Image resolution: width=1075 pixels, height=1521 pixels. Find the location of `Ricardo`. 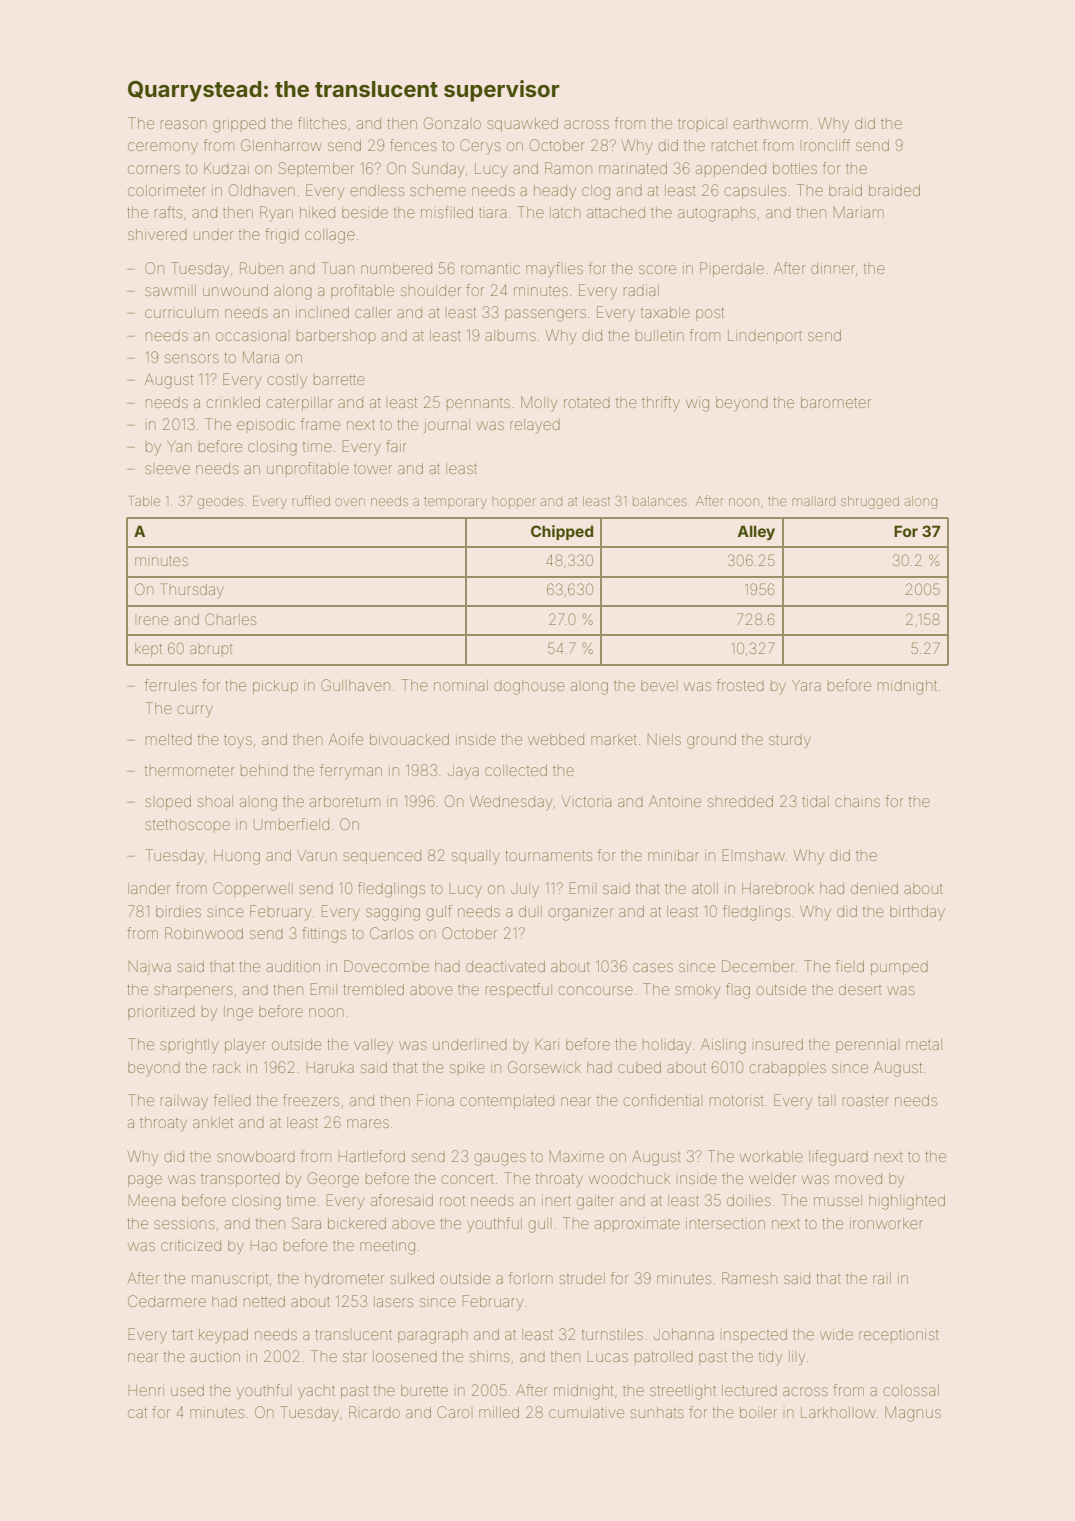

Ricardo is located at coordinates (374, 1412).
